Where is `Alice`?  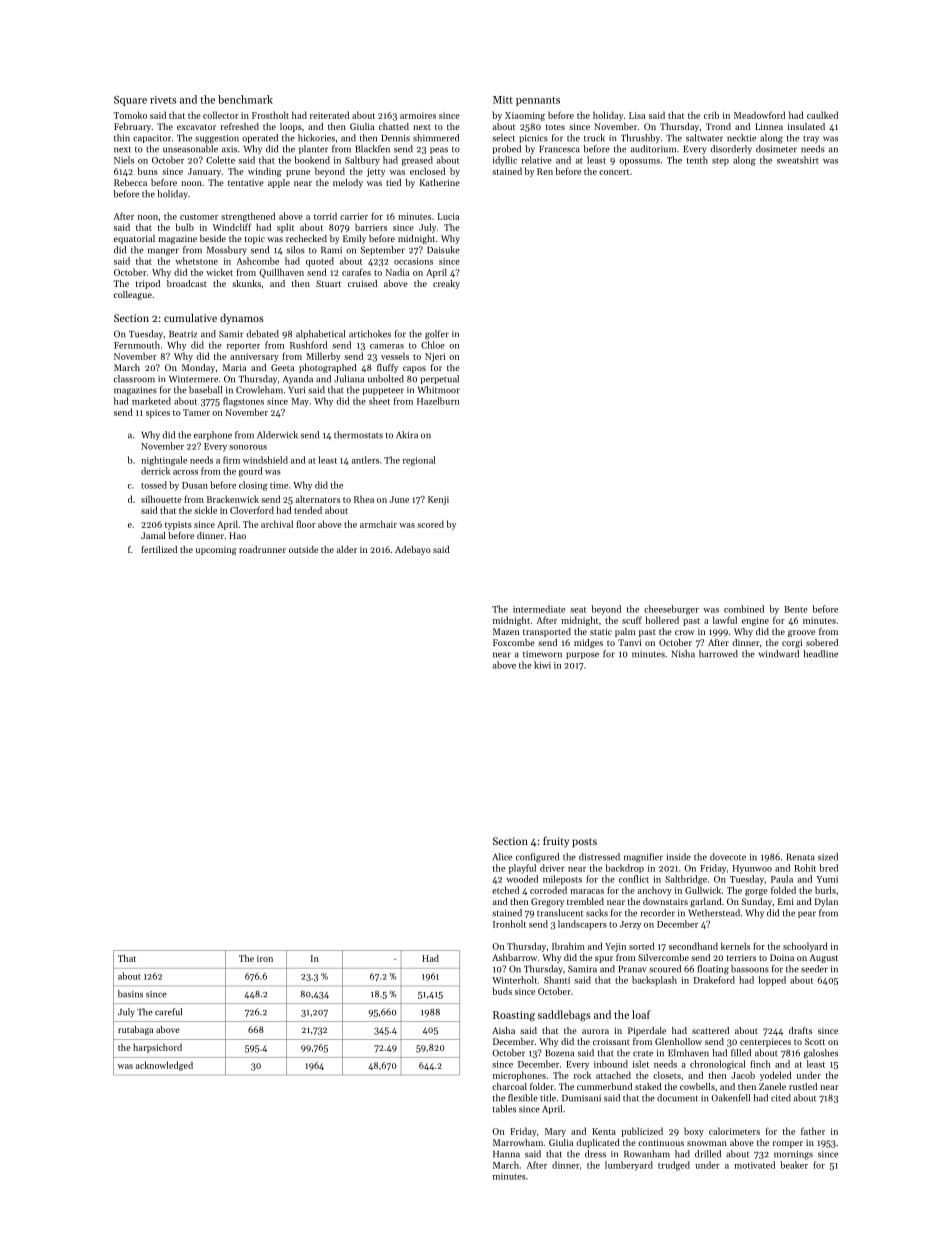
Alice is located at coordinates (502, 857).
